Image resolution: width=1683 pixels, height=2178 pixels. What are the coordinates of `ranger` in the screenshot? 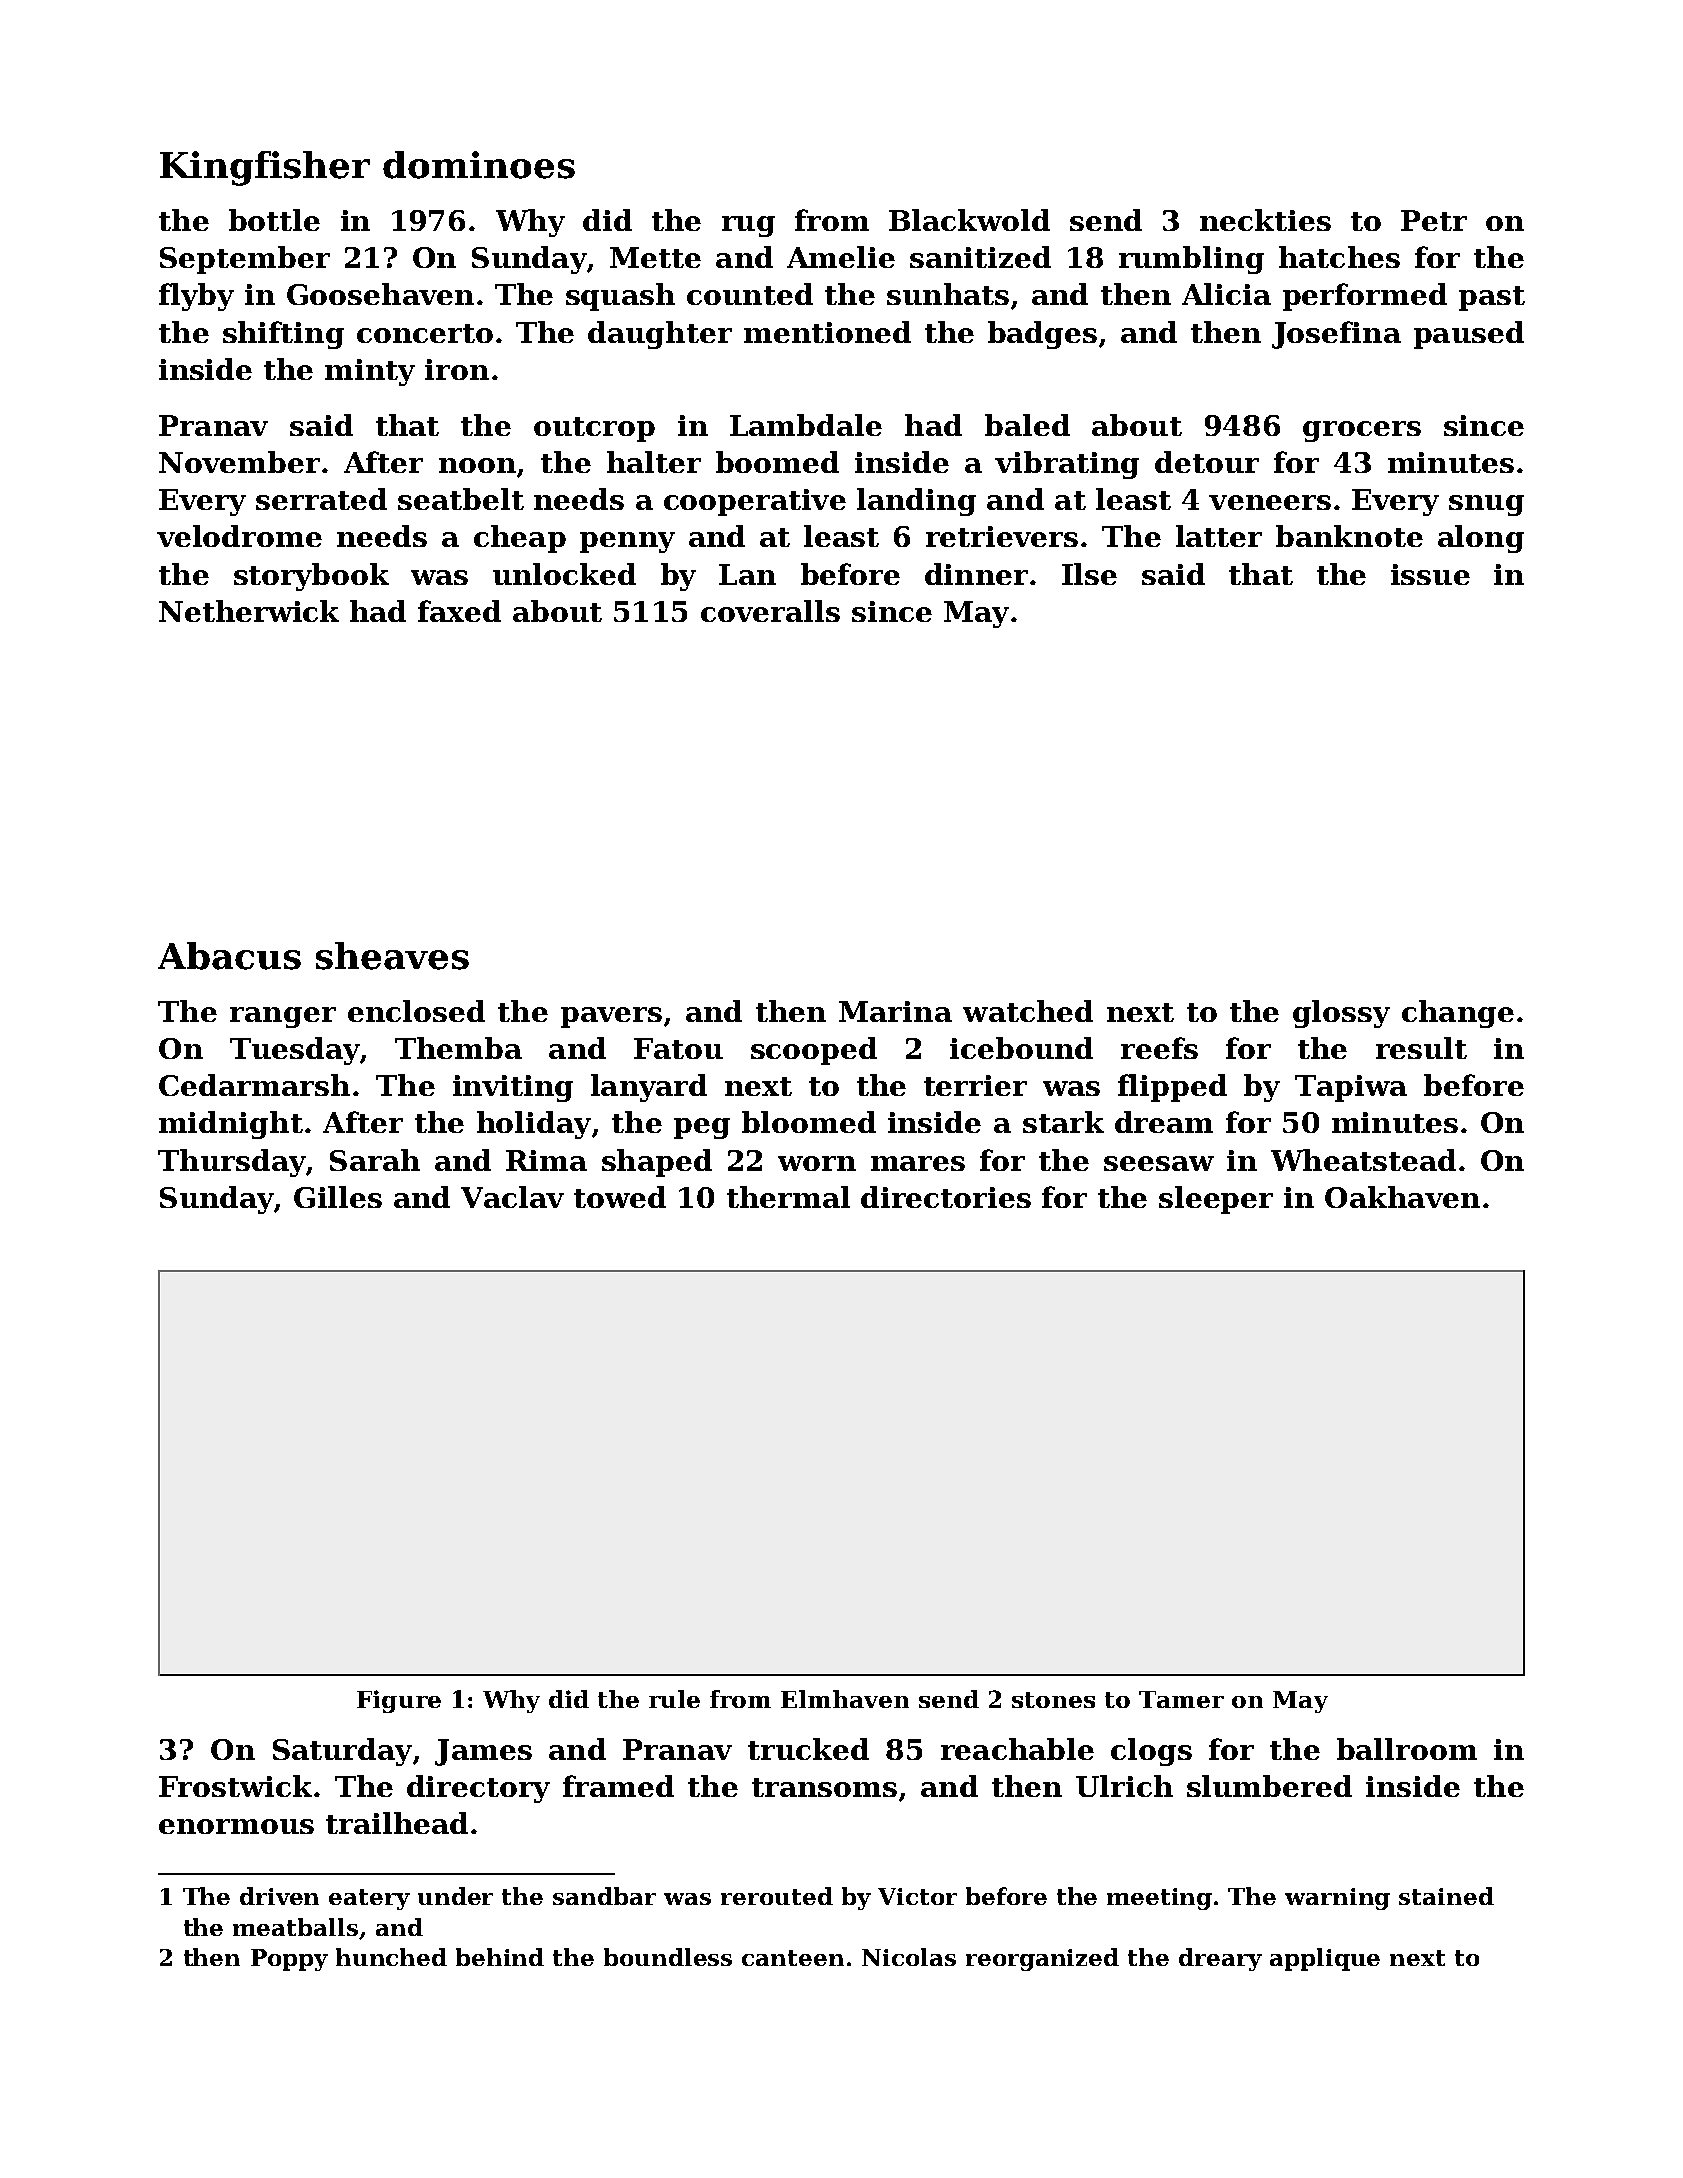 It's located at (283, 1017).
